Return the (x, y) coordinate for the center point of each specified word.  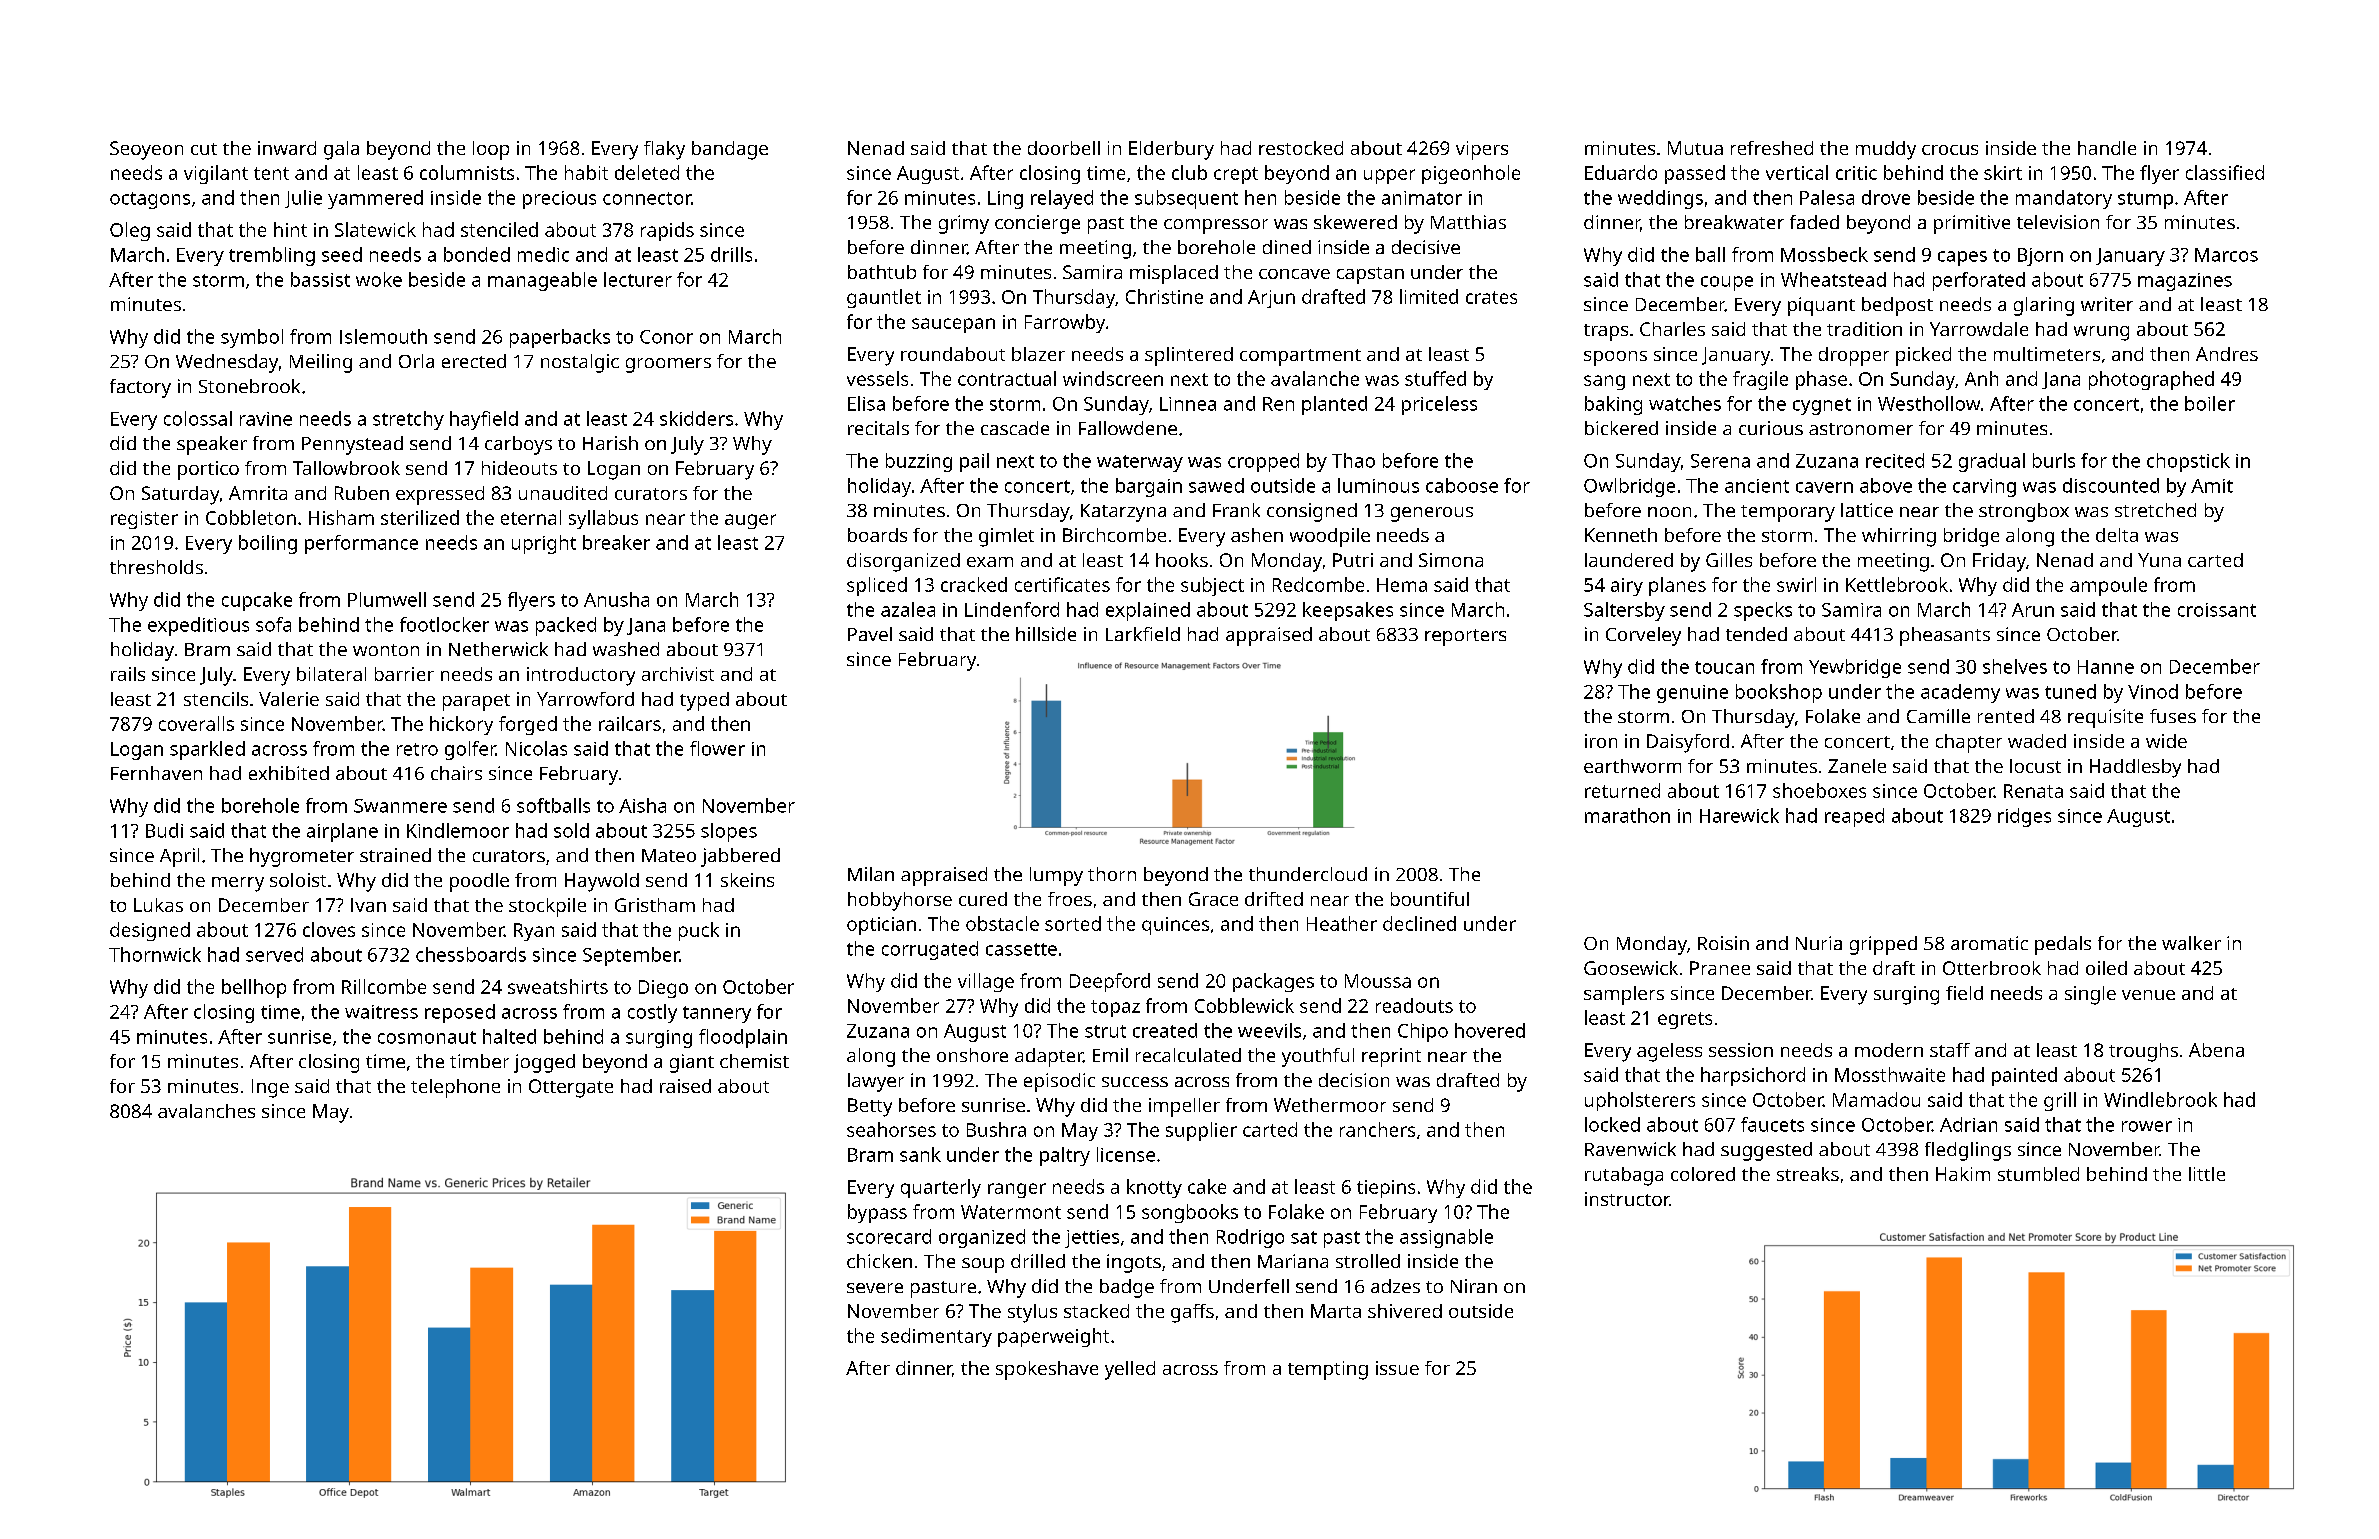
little (2207, 1174)
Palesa (1827, 197)
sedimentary (936, 1337)
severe (875, 1288)
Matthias (1468, 222)
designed (150, 931)
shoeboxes (1819, 790)
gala (341, 150)
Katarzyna (1123, 513)
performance (361, 544)
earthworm (1632, 766)
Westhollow (1929, 403)
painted (2024, 1076)
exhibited (289, 773)
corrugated (930, 950)
